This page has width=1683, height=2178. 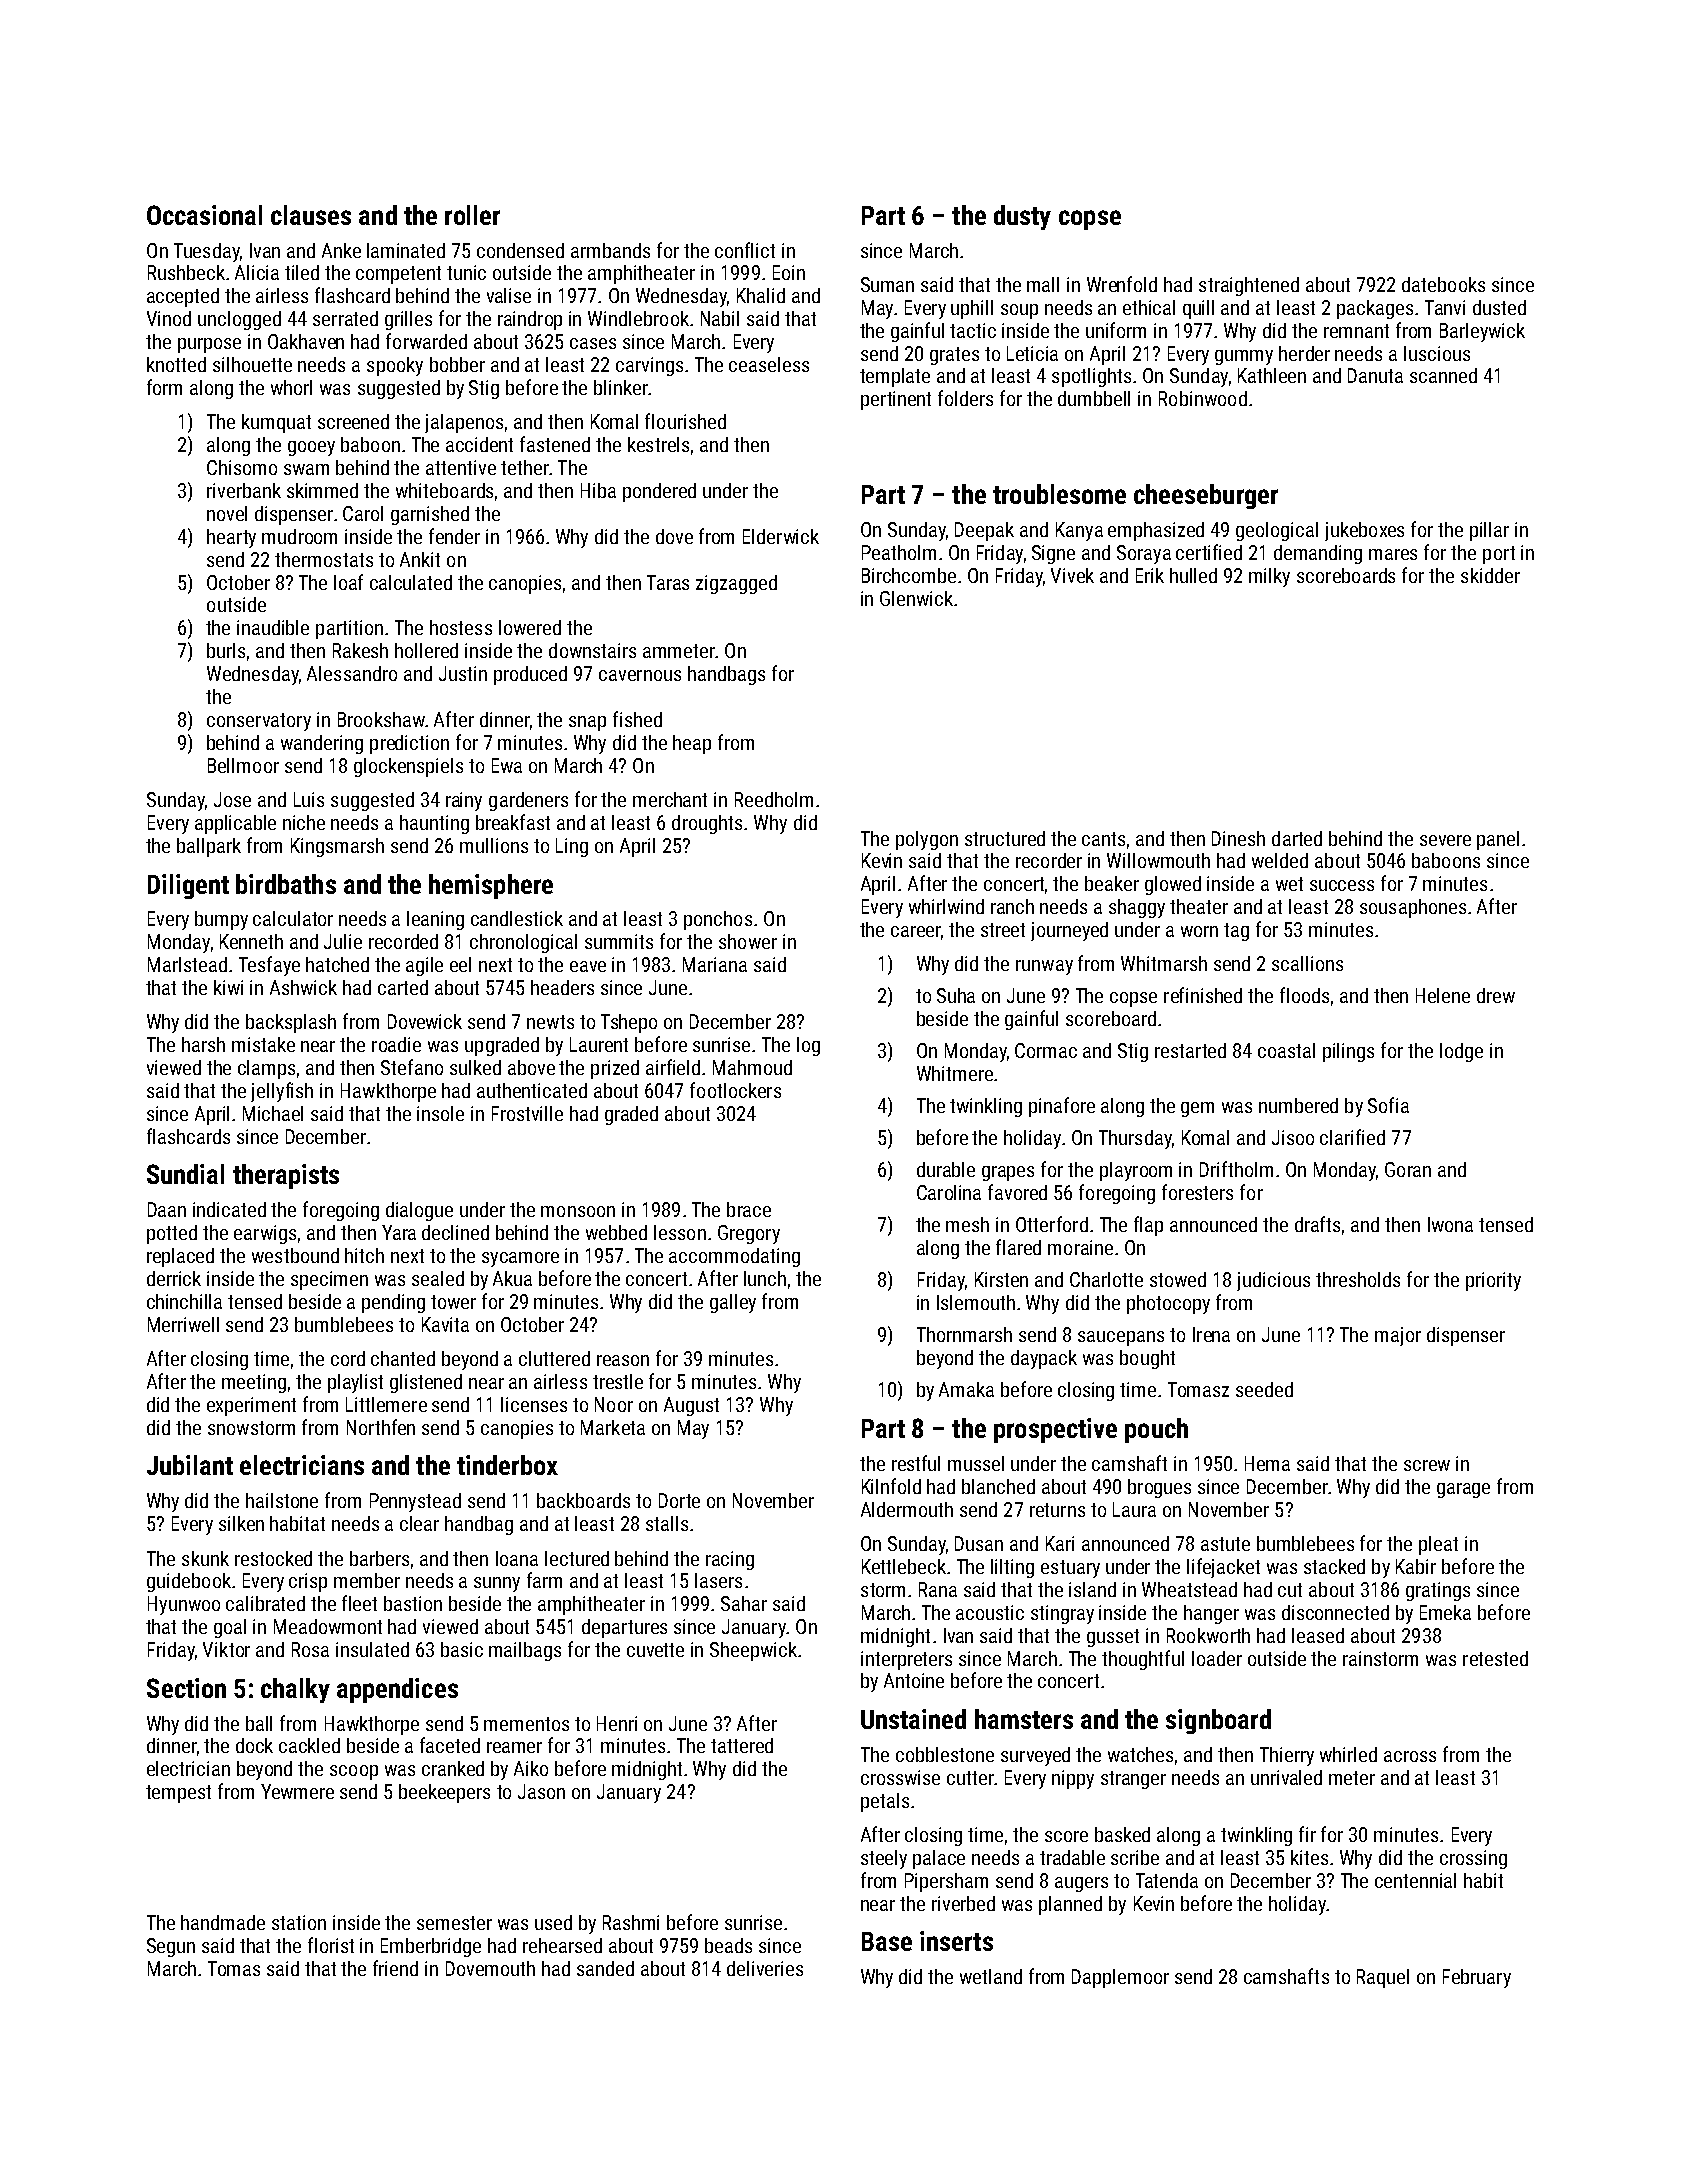 What do you see at coordinates (1022, 217) in the page?
I see `dusty` at bounding box center [1022, 217].
